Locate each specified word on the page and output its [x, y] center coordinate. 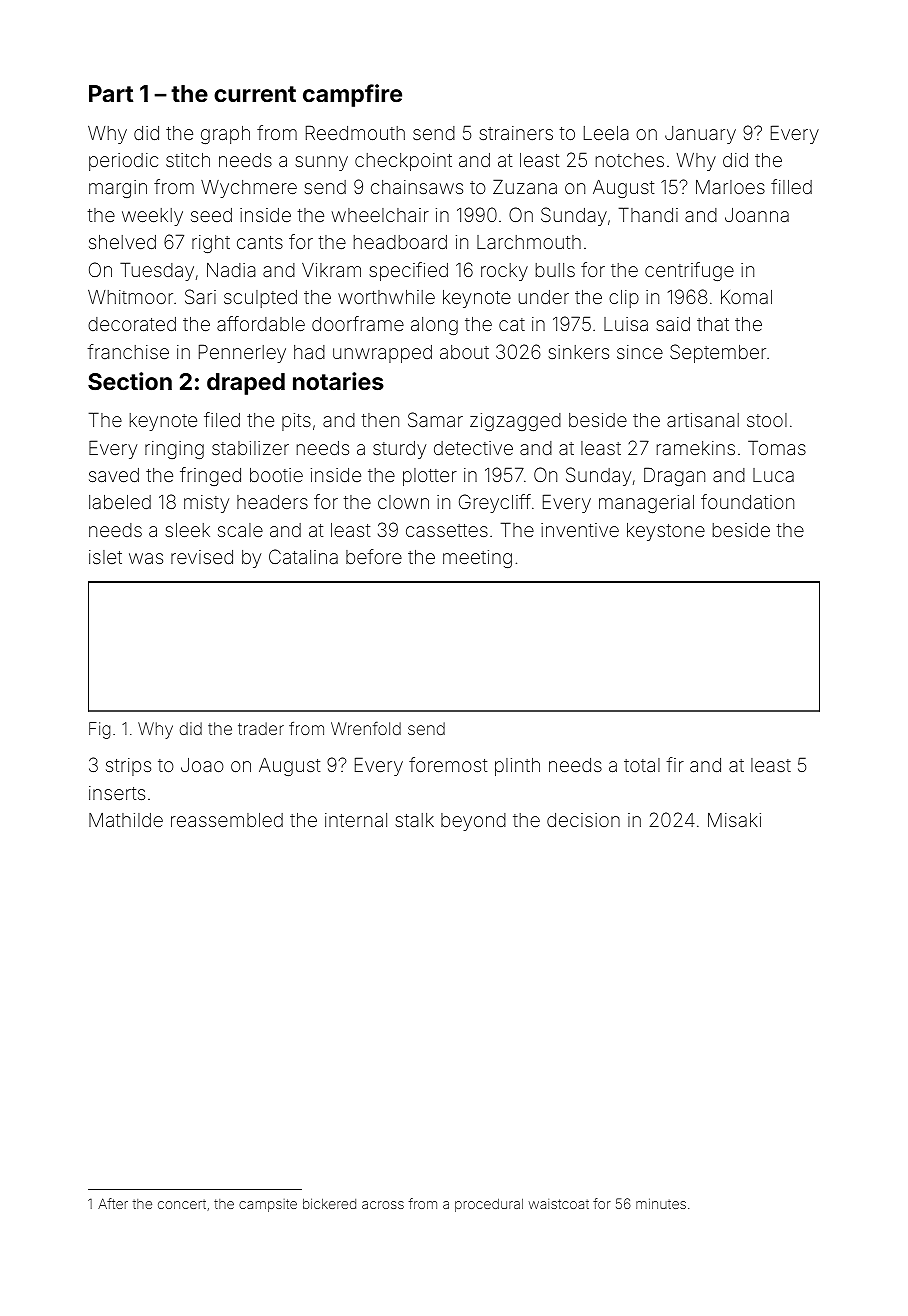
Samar [435, 419]
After [113, 1203]
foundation [747, 501]
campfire [352, 95]
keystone [666, 532]
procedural [489, 1205]
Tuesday [157, 271]
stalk [414, 820]
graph [225, 135]
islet [105, 557]
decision [583, 820]
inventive [580, 530]
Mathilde [126, 819]
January [700, 135]
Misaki [734, 820]
